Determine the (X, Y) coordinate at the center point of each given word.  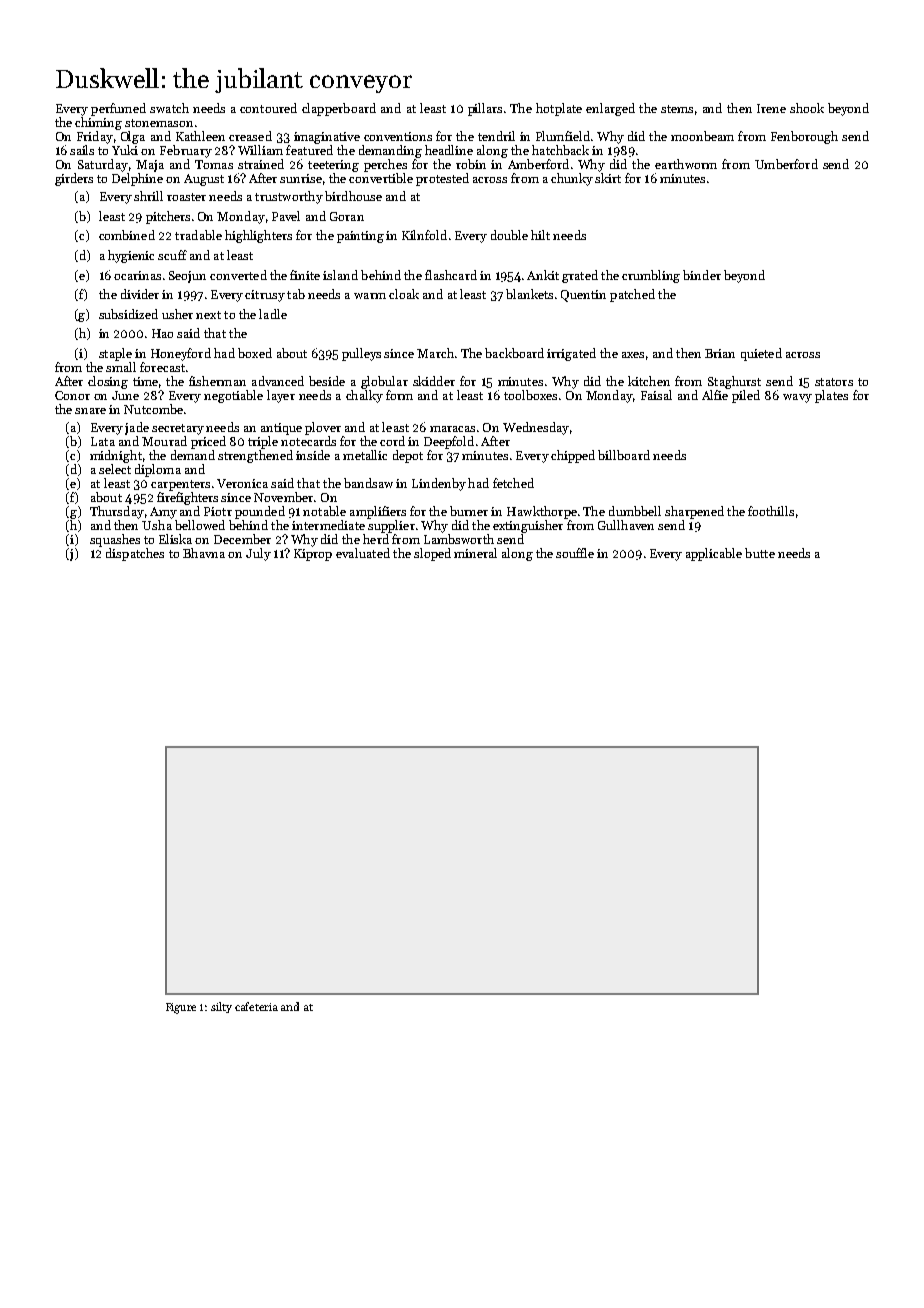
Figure (181, 1008)
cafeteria (256, 1006)
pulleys (361, 354)
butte (760, 553)
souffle (575, 553)
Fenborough (804, 137)
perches (385, 165)
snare (90, 411)
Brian (720, 353)
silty (221, 1007)
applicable (714, 554)
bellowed (200, 525)
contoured (268, 108)
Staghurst (734, 382)
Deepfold (449, 442)
